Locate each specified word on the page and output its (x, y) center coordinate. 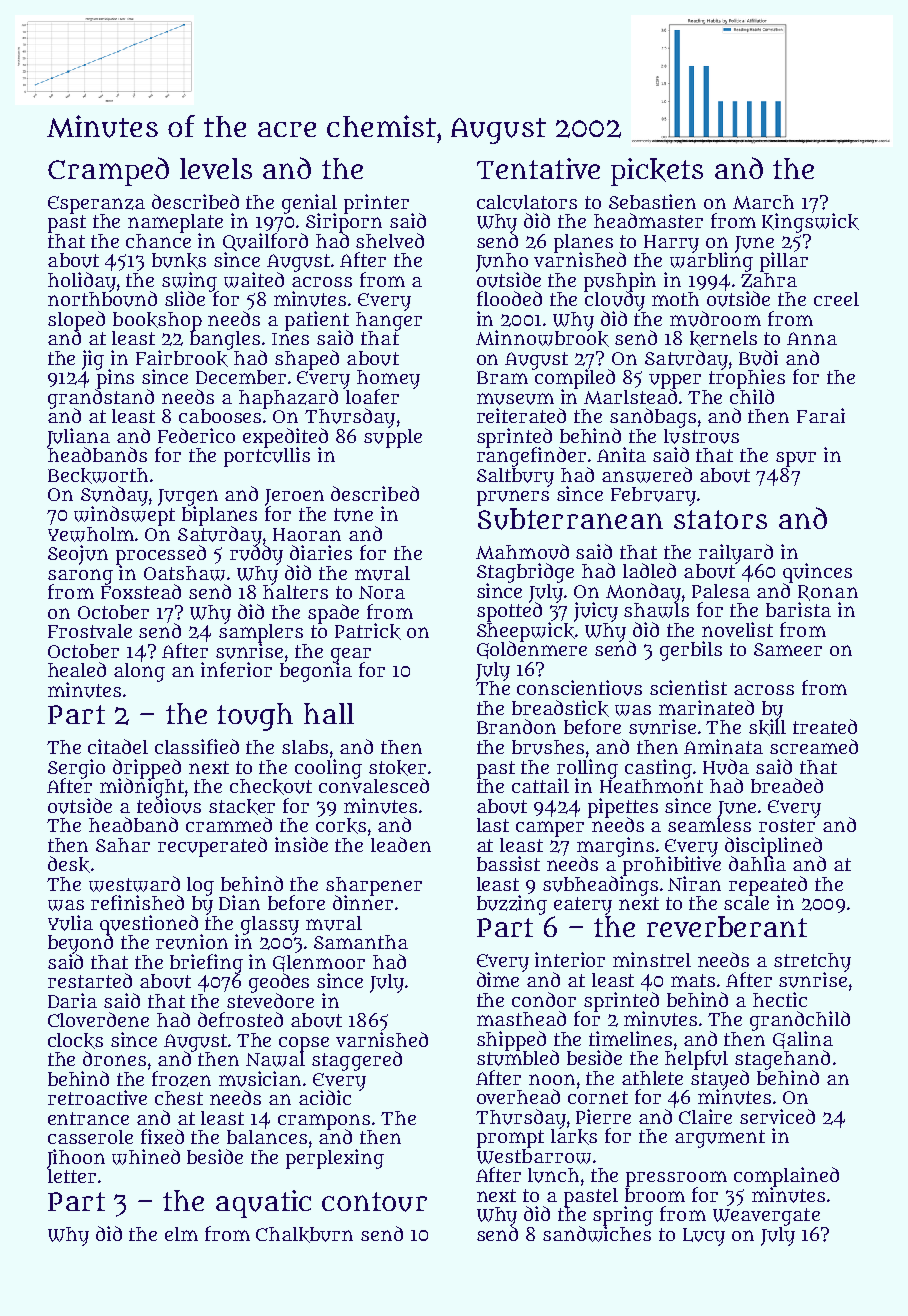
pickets (657, 172)
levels (216, 168)
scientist (688, 687)
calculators (527, 202)
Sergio (76, 768)
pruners (513, 498)
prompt (510, 1139)
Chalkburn (304, 1235)
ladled (649, 570)
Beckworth (98, 476)
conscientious (579, 688)
